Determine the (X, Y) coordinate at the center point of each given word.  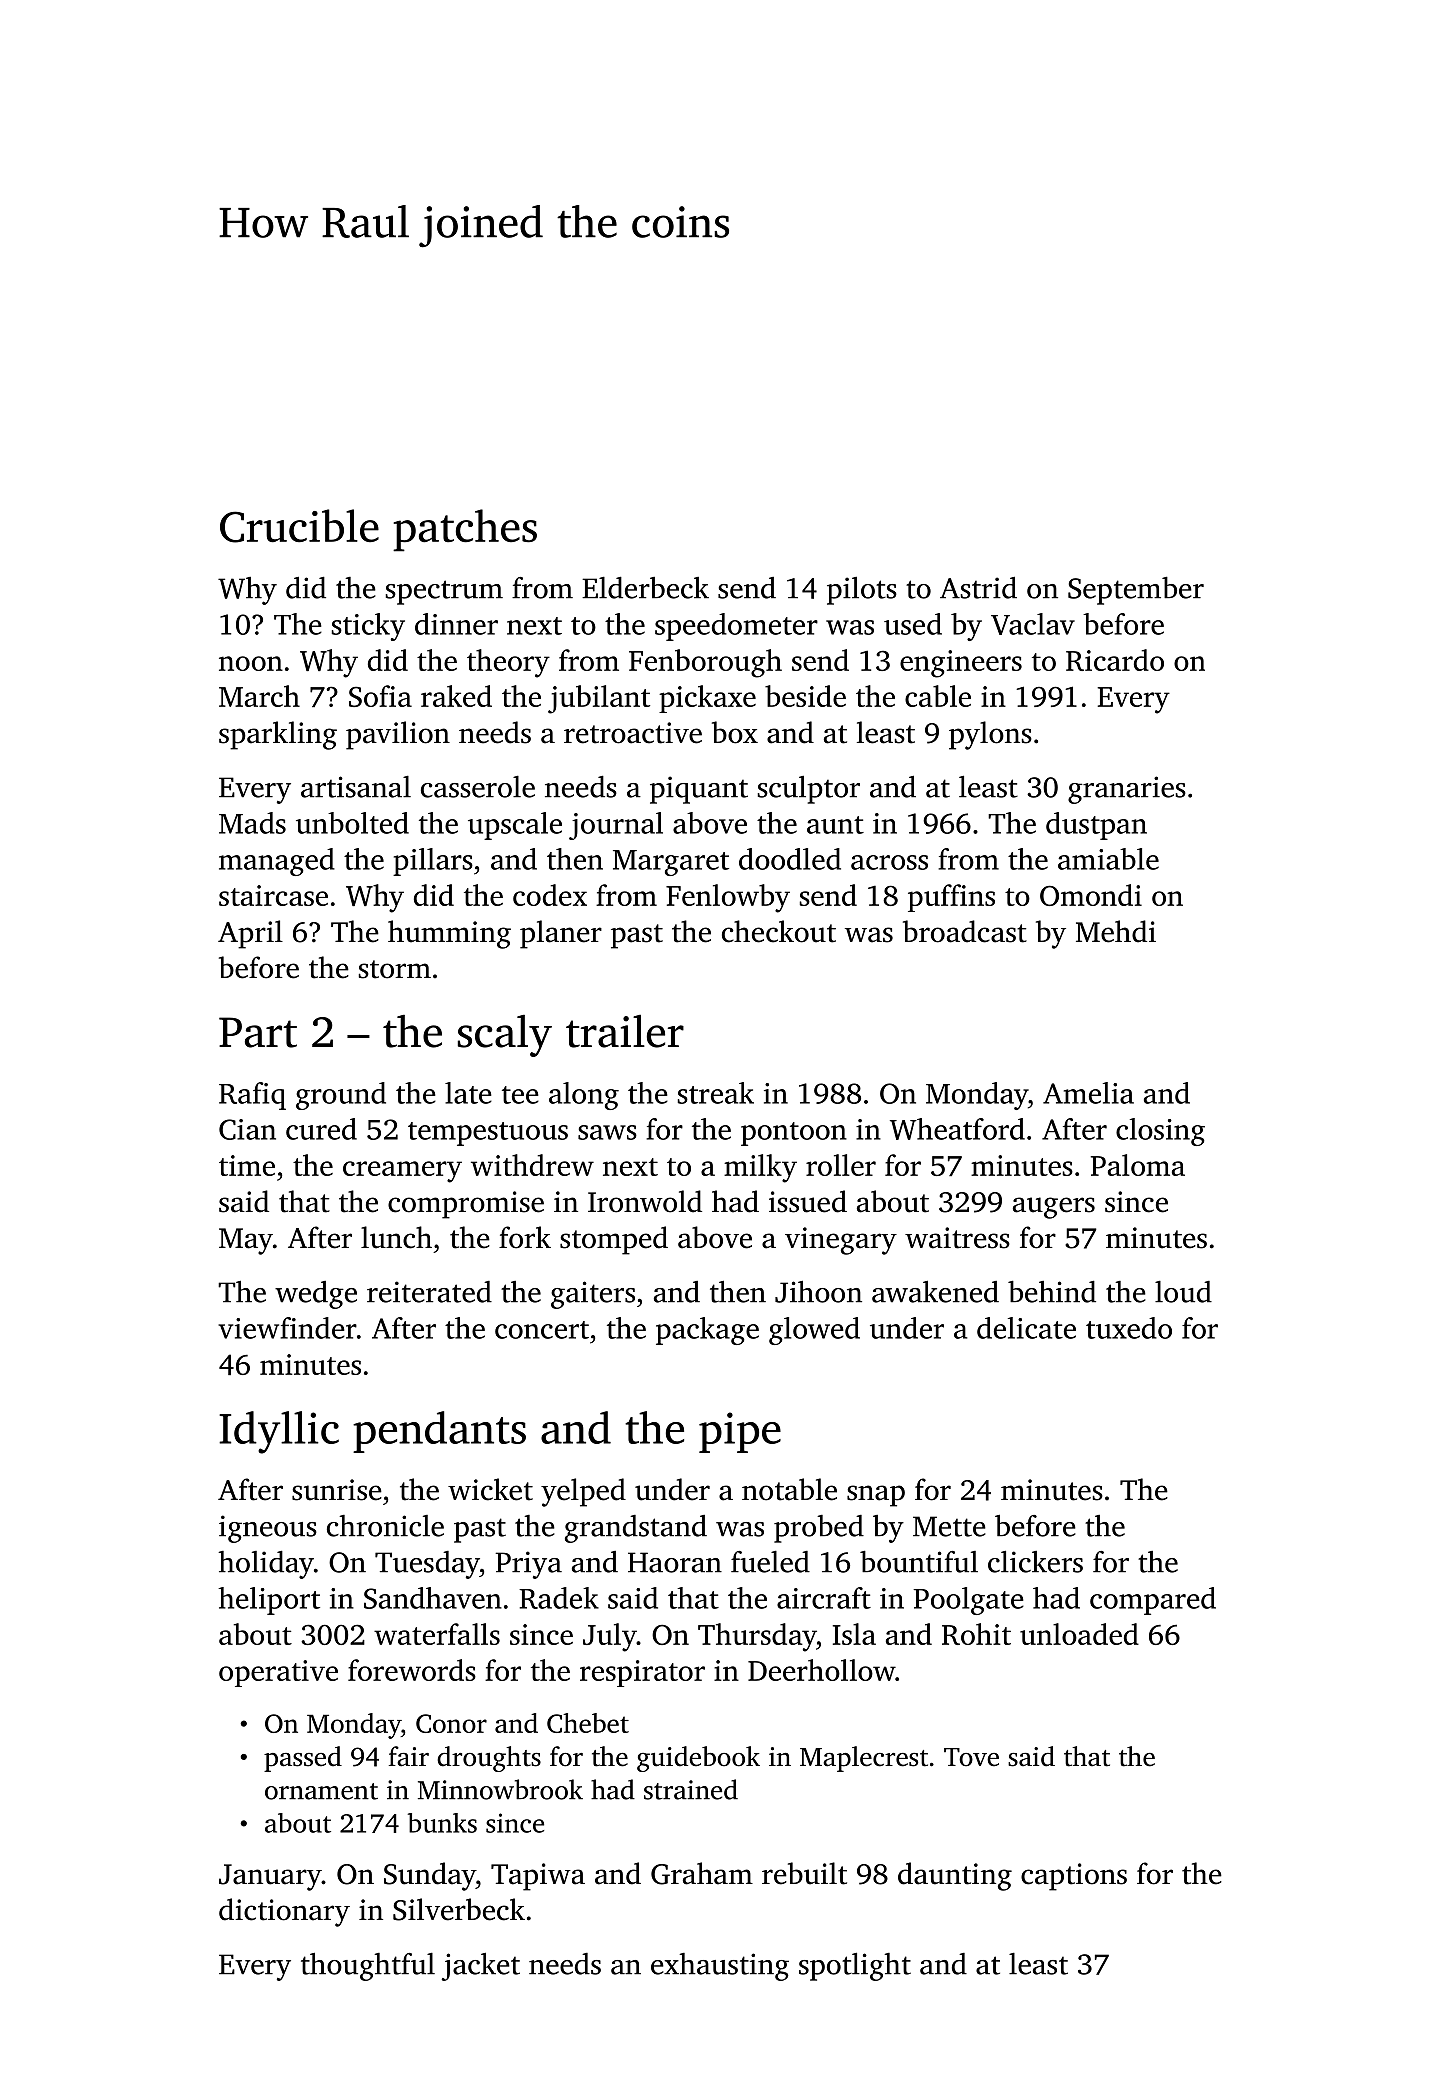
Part (258, 1032)
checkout (779, 931)
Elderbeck (645, 588)
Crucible (299, 526)
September (1136, 591)
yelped (583, 1492)
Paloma (1138, 1165)
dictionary (284, 1912)
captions (1074, 1877)
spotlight (855, 1966)
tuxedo (1129, 1328)
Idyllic (279, 1432)
